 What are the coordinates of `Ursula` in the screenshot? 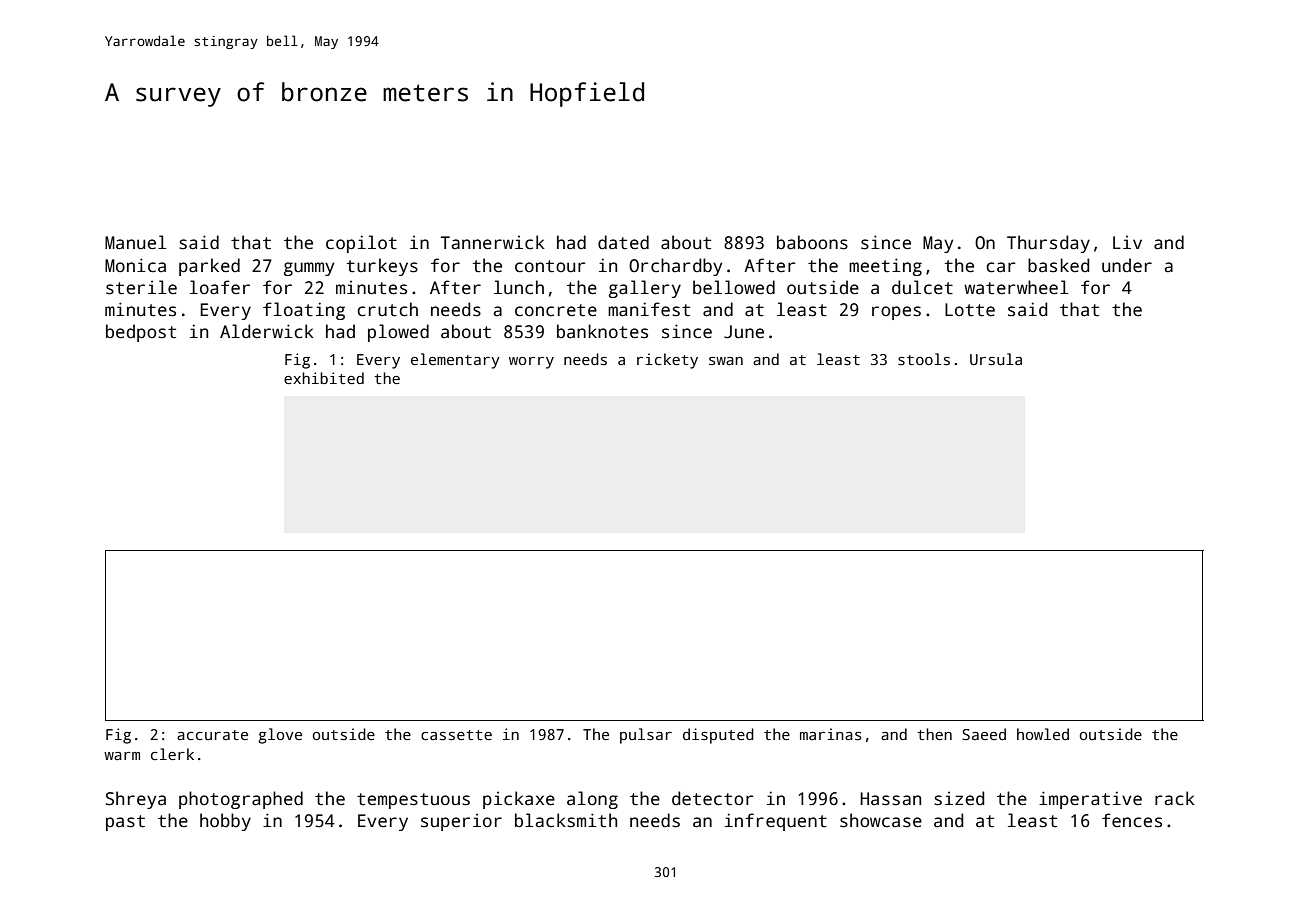 It's located at (996, 359).
